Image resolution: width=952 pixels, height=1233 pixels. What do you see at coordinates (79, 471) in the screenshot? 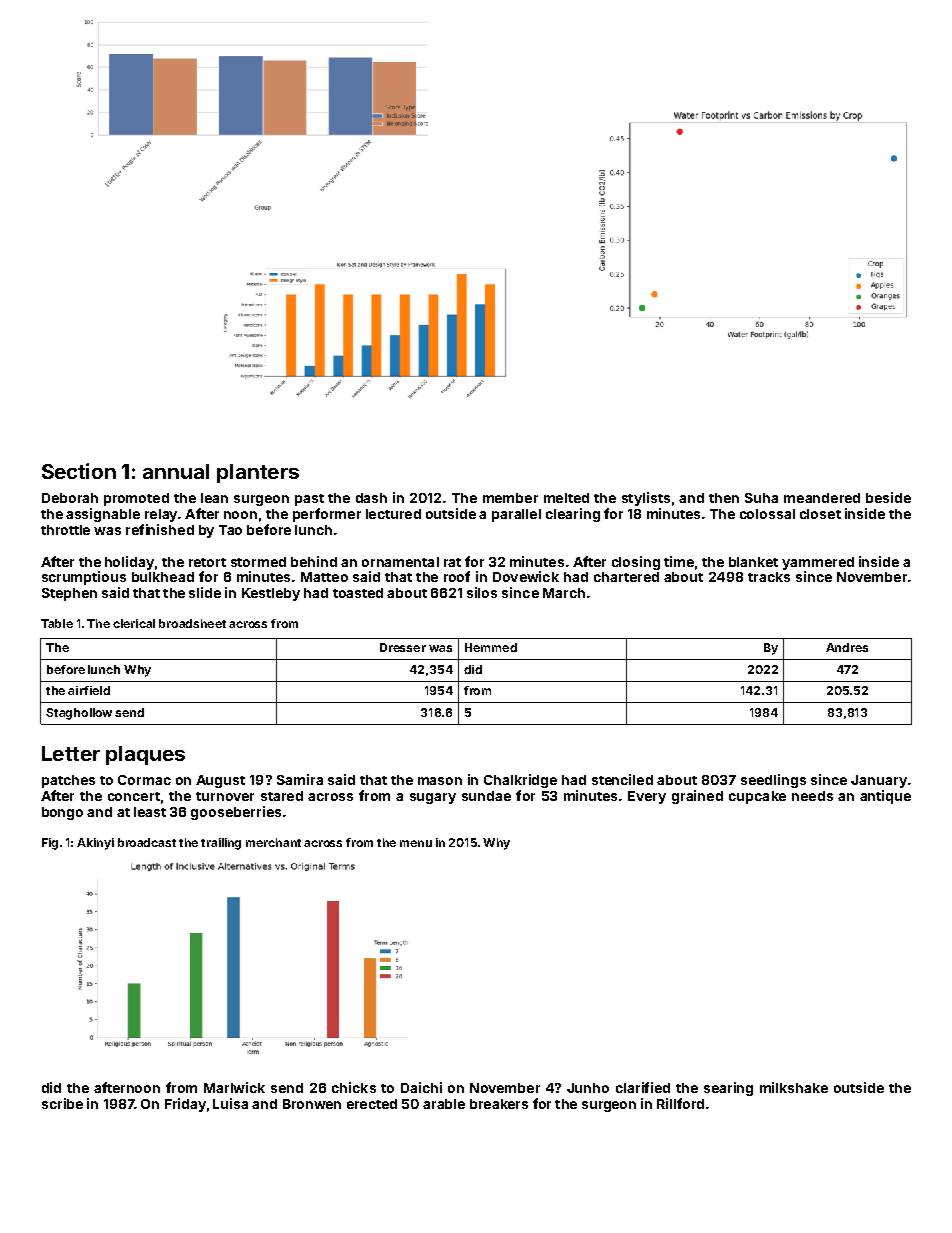
I see `Section` at bounding box center [79, 471].
